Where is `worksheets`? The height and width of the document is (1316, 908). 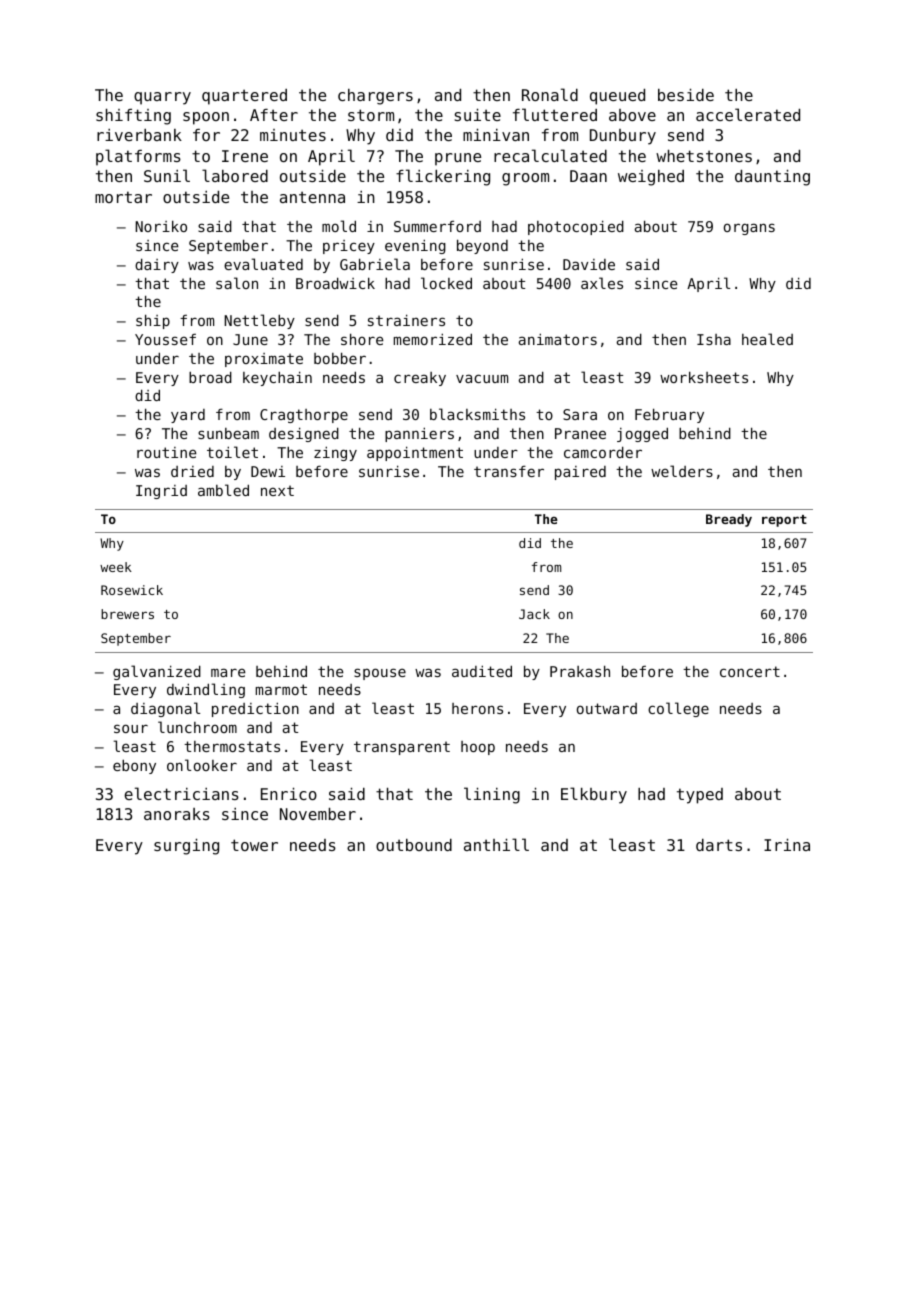 worksheets is located at coordinates (704, 377).
